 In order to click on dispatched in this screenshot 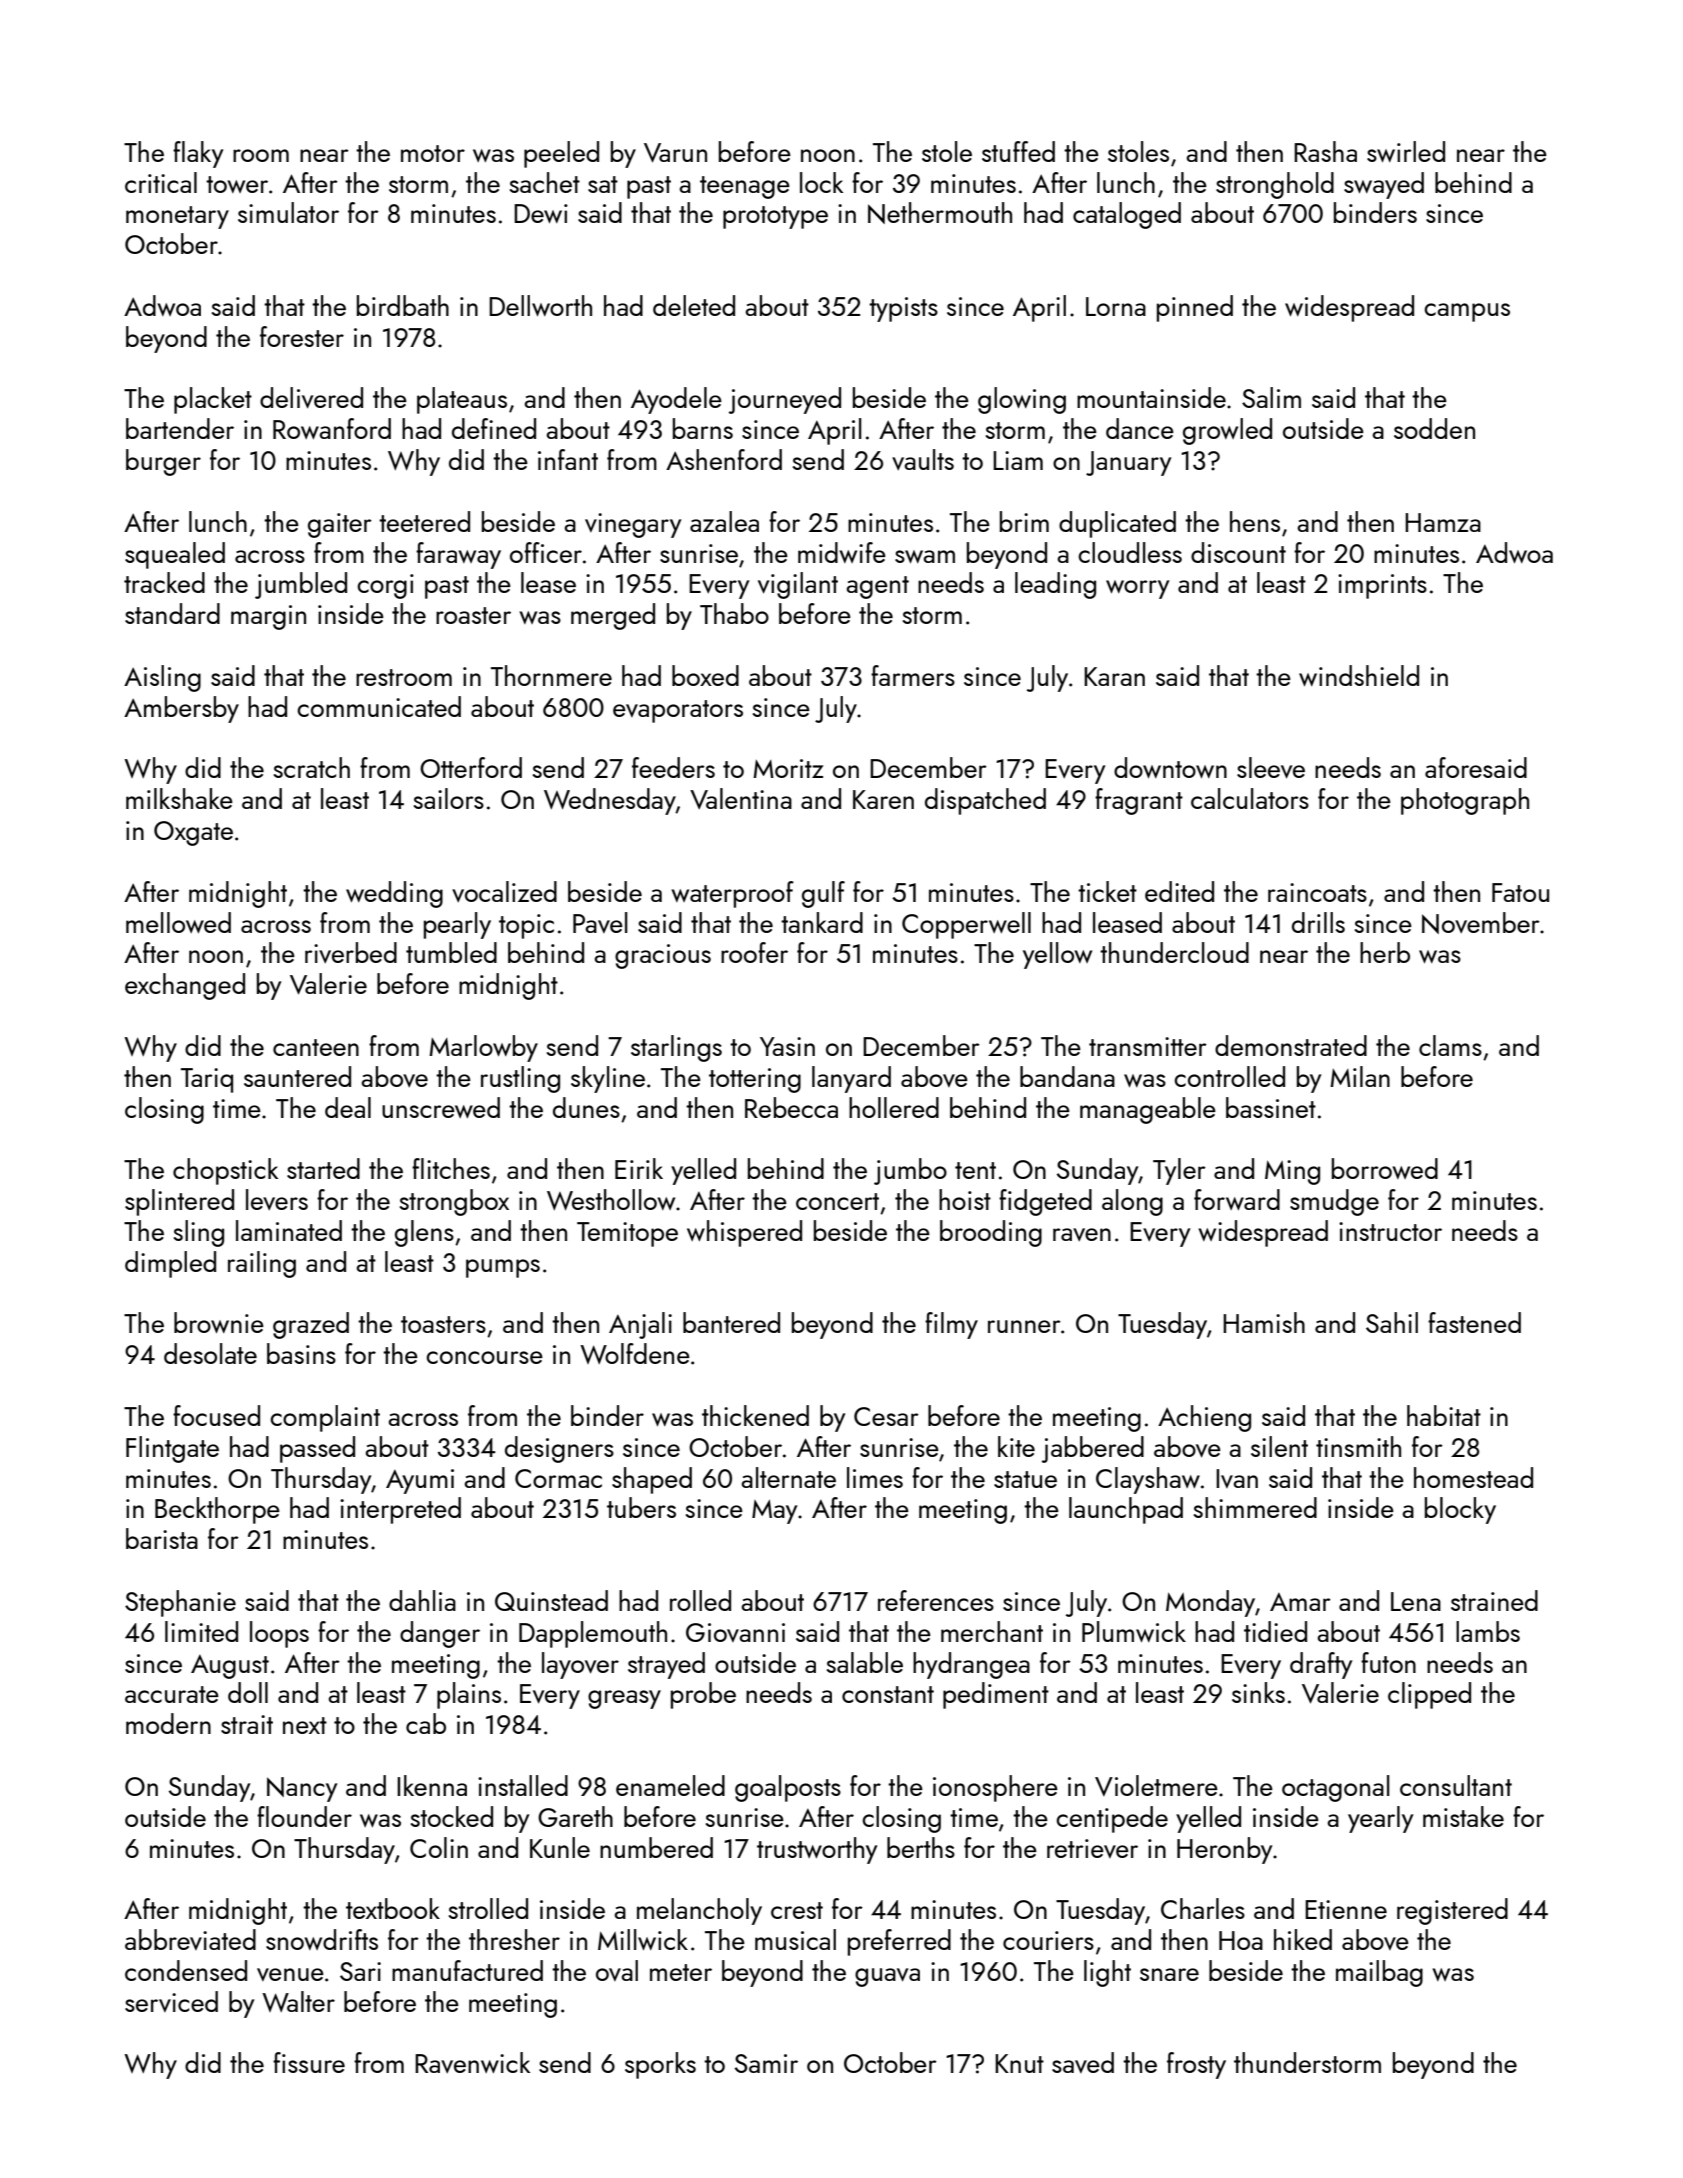, I will do `click(985, 801)`.
